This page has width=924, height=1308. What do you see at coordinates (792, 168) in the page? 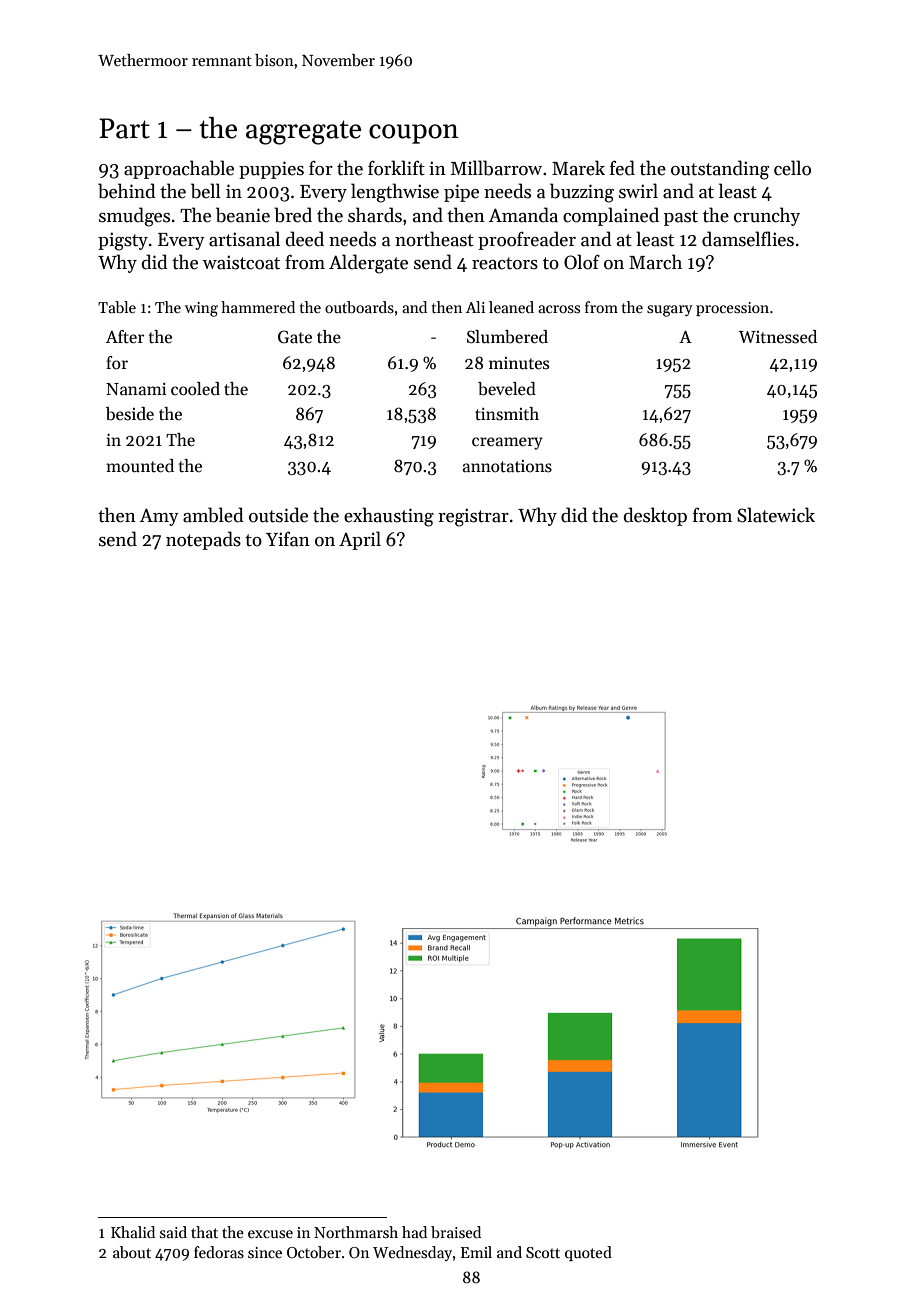
I see `cello` at bounding box center [792, 168].
